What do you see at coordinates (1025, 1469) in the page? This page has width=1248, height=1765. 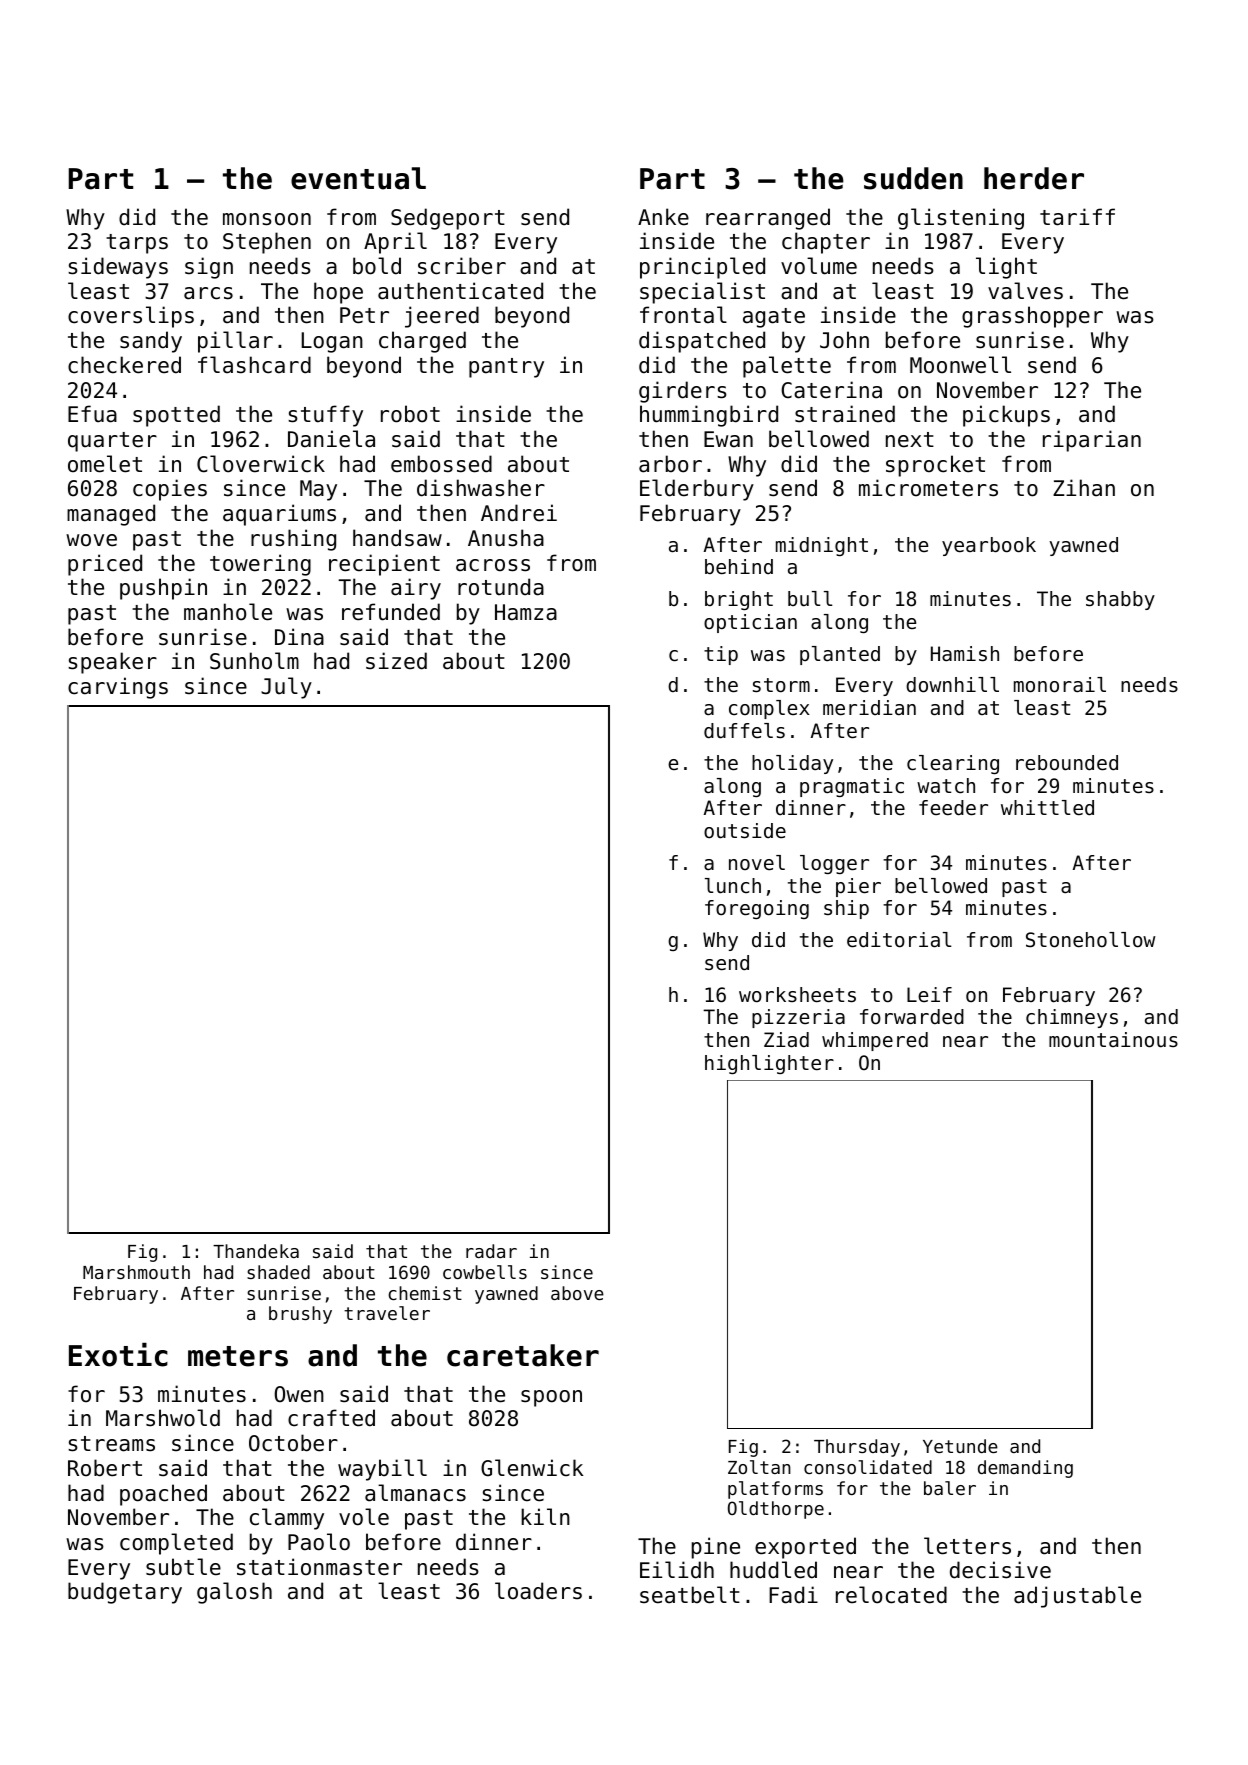 I see `demanding` at bounding box center [1025, 1469].
